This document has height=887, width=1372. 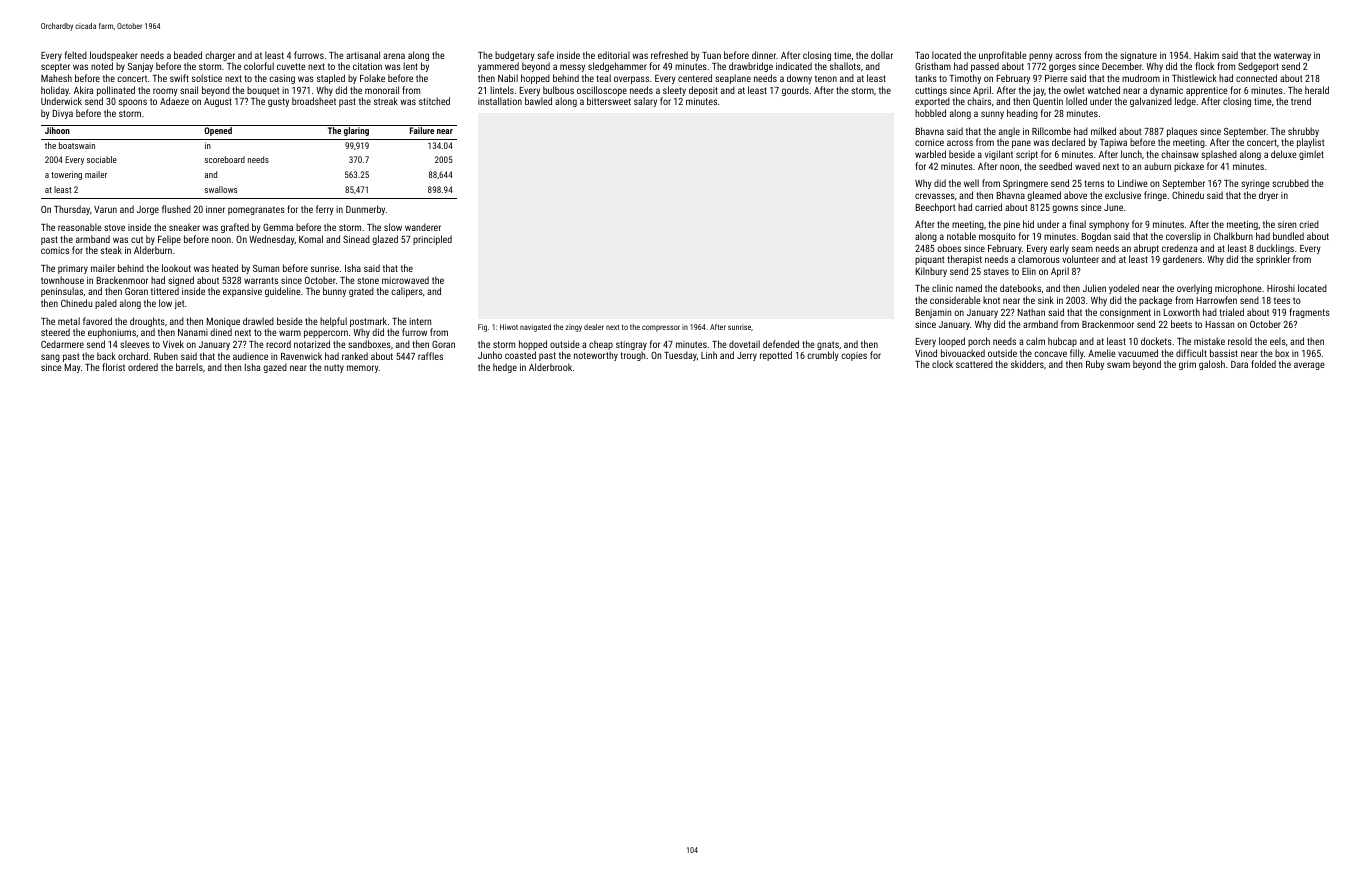 I want to click on sandboxes, so click(x=369, y=344).
